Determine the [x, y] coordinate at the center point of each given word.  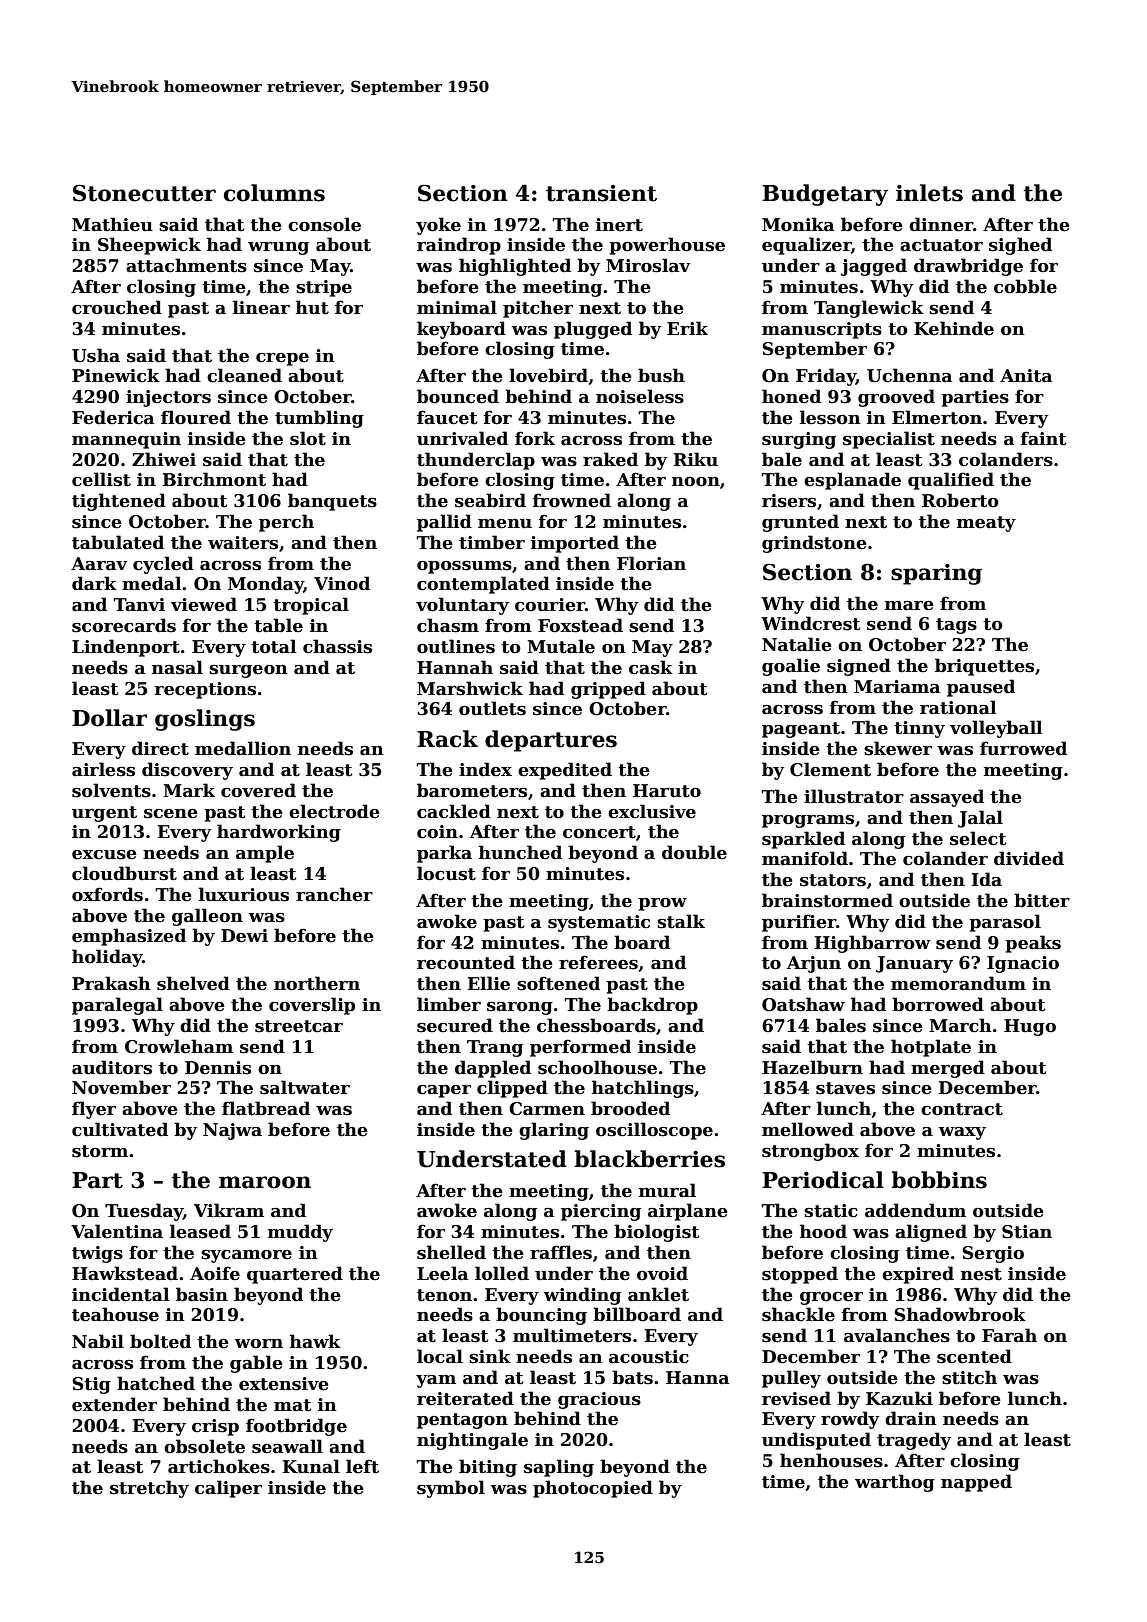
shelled [451, 1252]
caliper [228, 1489]
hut [312, 307]
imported [575, 544]
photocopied [593, 1489]
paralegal [117, 1006]
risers [789, 501]
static [831, 1211]
